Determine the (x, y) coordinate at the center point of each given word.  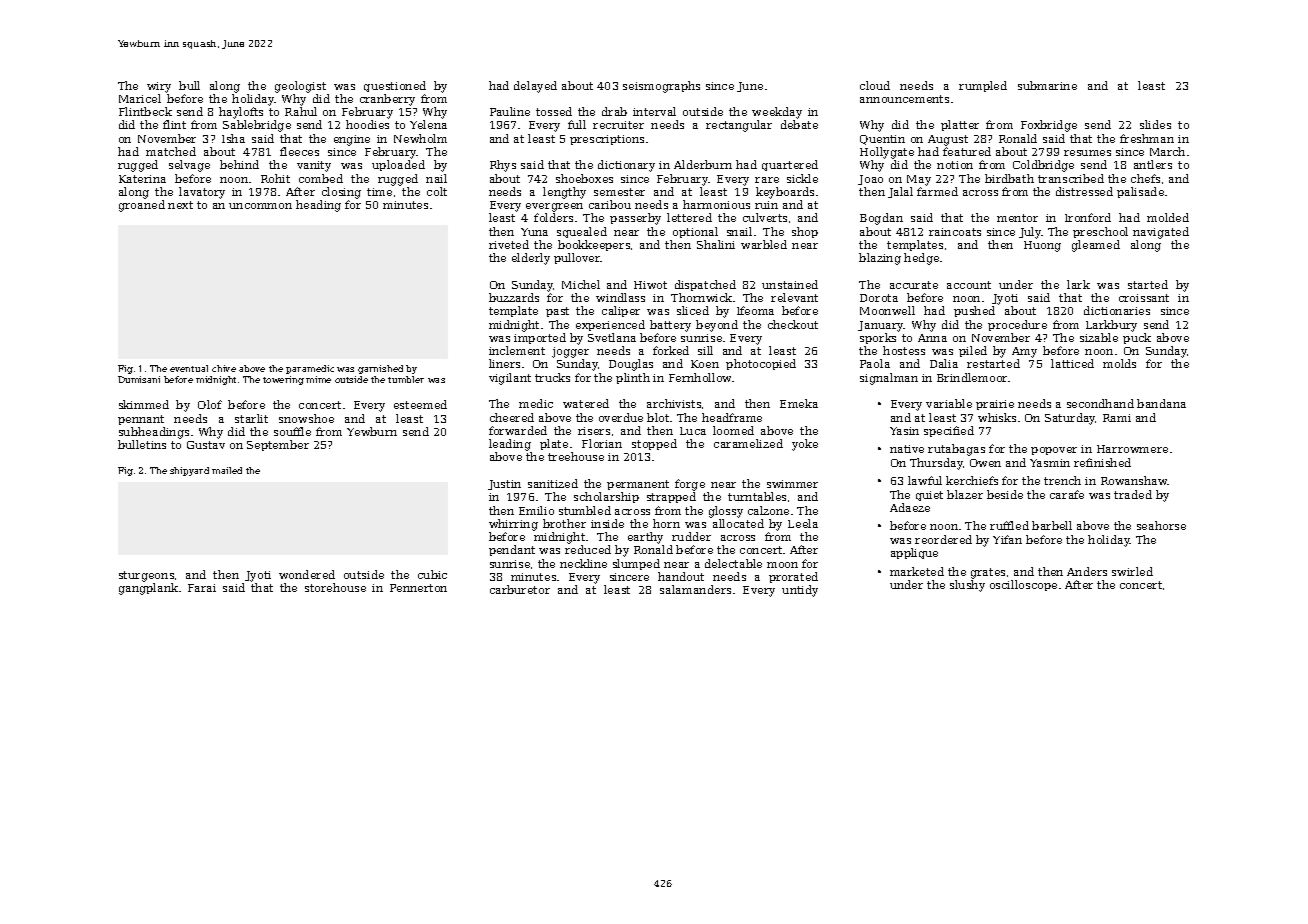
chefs (1145, 178)
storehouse (335, 587)
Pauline (510, 111)
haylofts (241, 113)
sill (705, 350)
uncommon (260, 206)
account (969, 285)
